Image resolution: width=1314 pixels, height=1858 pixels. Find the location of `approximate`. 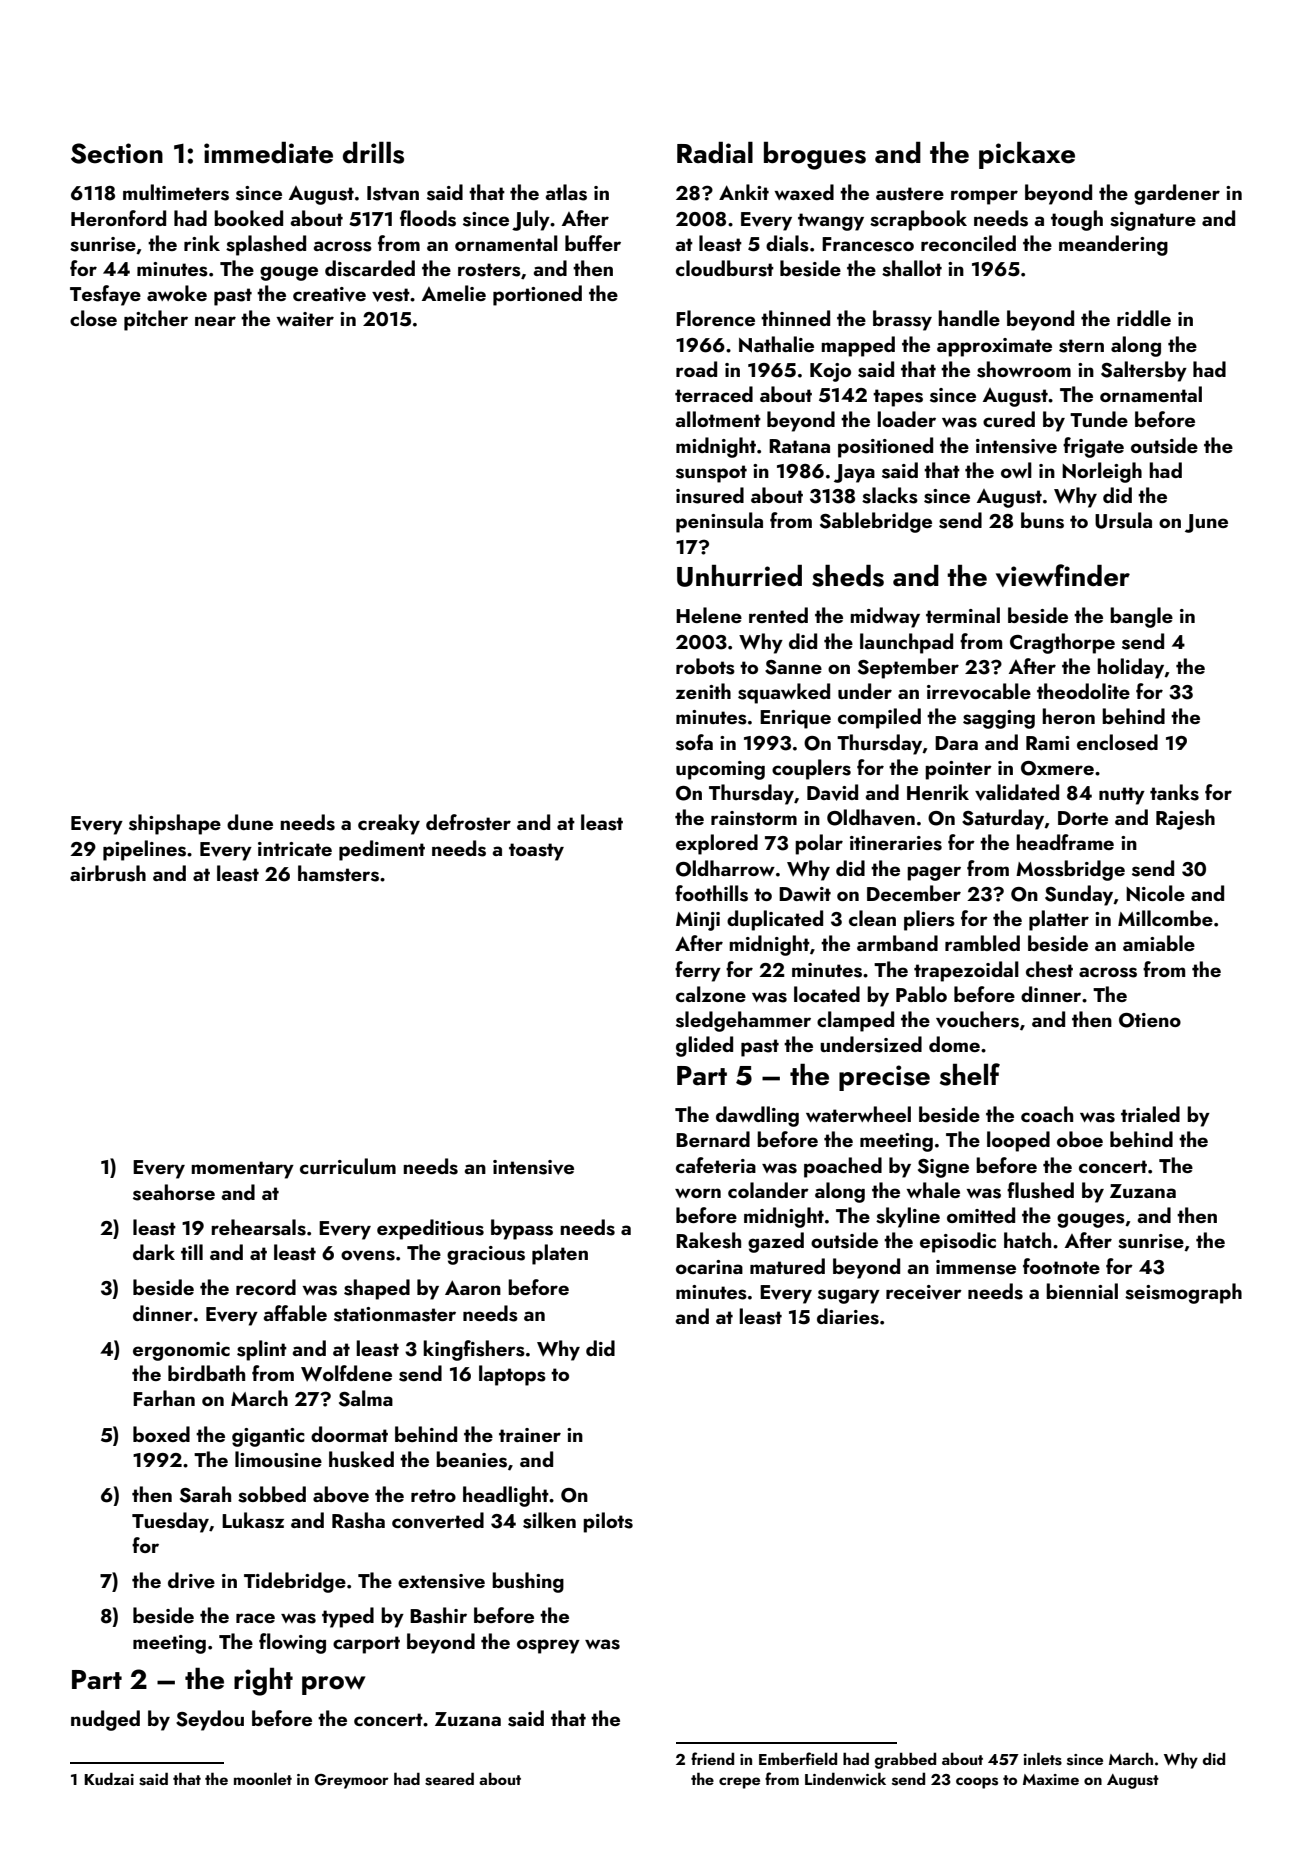

approximate is located at coordinates (994, 347).
